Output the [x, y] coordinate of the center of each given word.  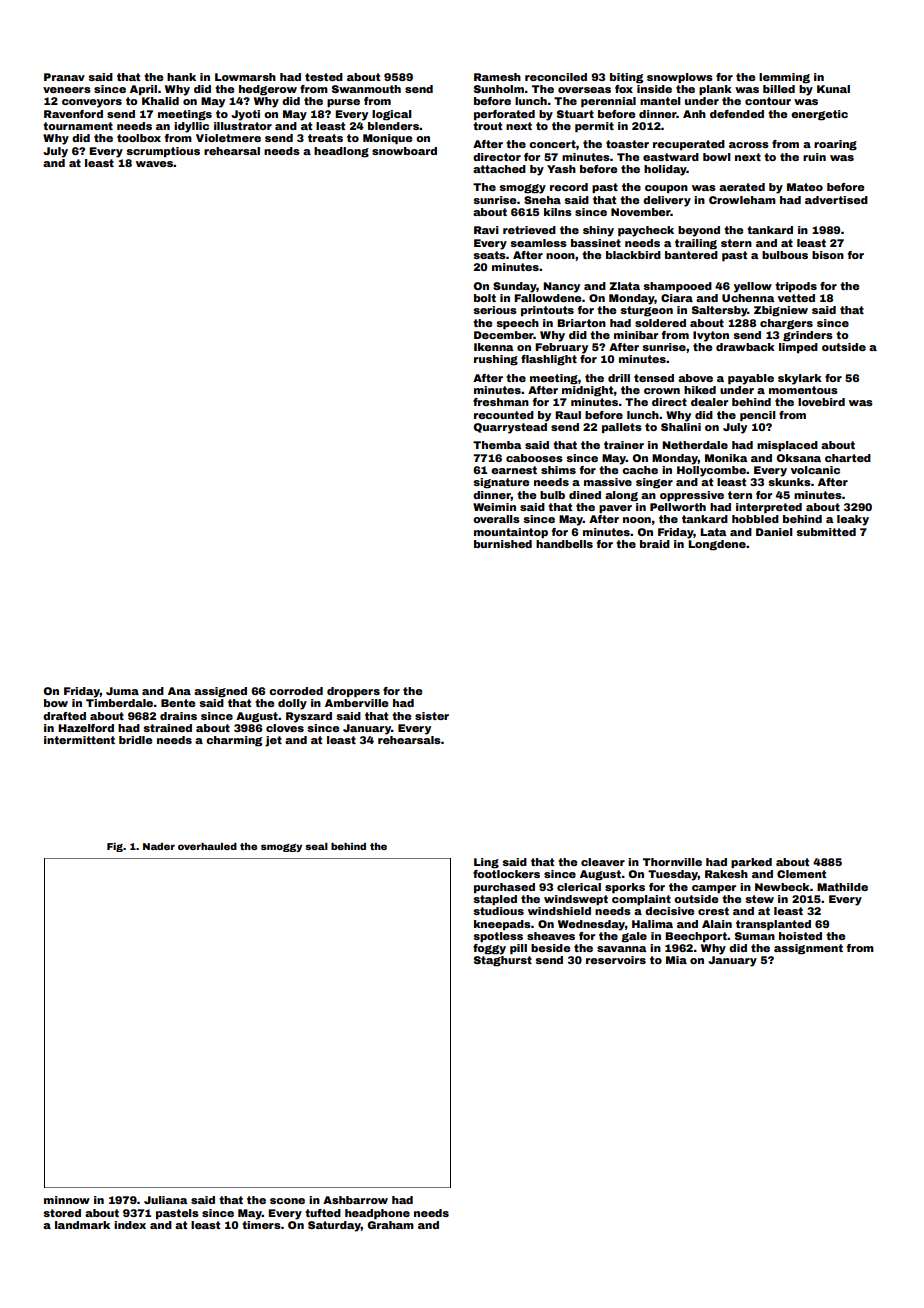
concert [552, 144]
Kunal [833, 89]
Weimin [494, 507]
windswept [576, 900]
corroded [296, 691]
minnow [67, 1200]
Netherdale [695, 445]
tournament [78, 126]
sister [432, 716]
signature [501, 483]
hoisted [800, 936]
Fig [115, 847]
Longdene [717, 545]
